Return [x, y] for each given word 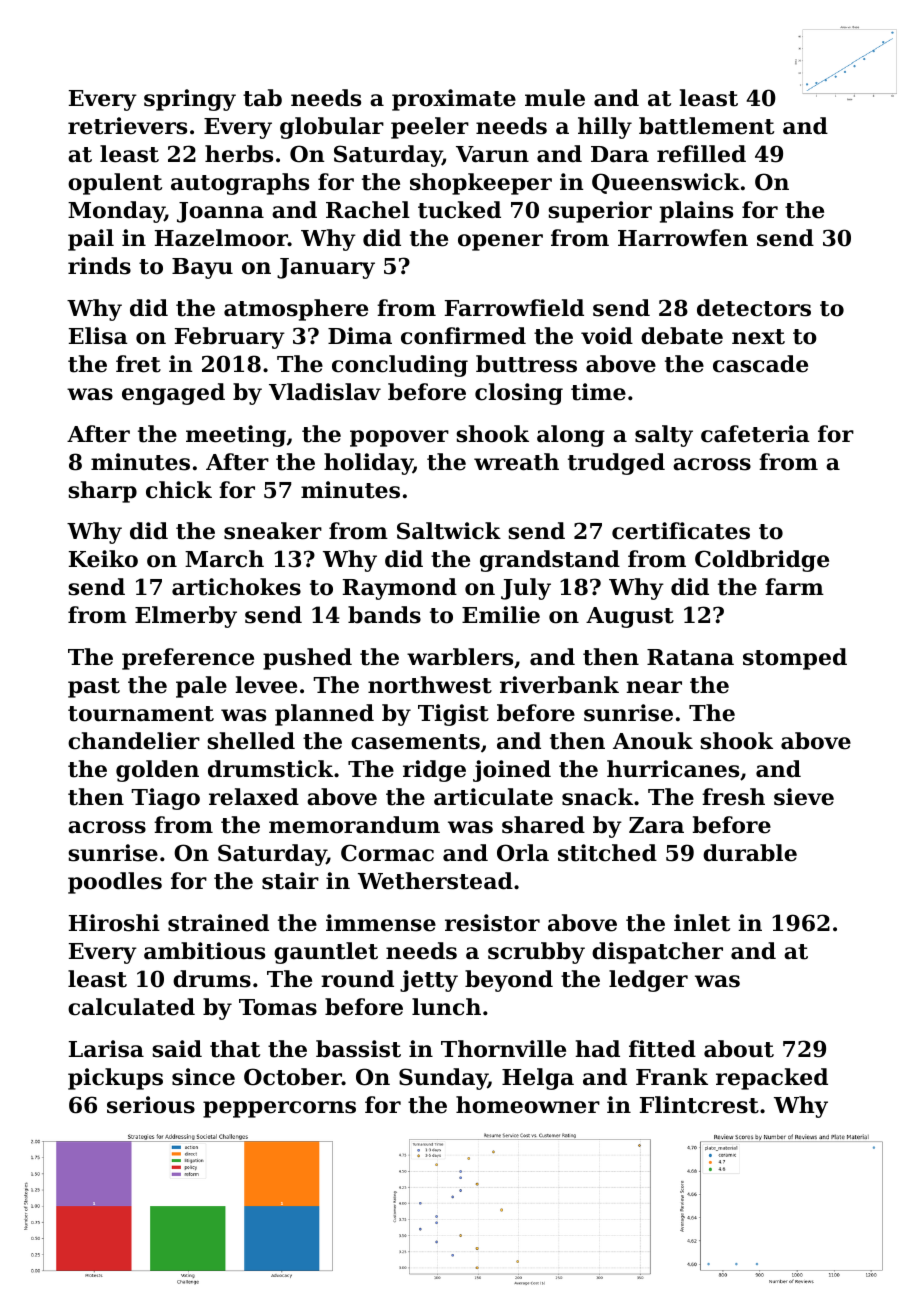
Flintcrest [699, 1105]
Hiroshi [114, 923]
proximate [454, 100]
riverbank [559, 685]
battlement [706, 126]
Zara [656, 825]
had [597, 1049]
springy [190, 100]
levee [266, 685]
